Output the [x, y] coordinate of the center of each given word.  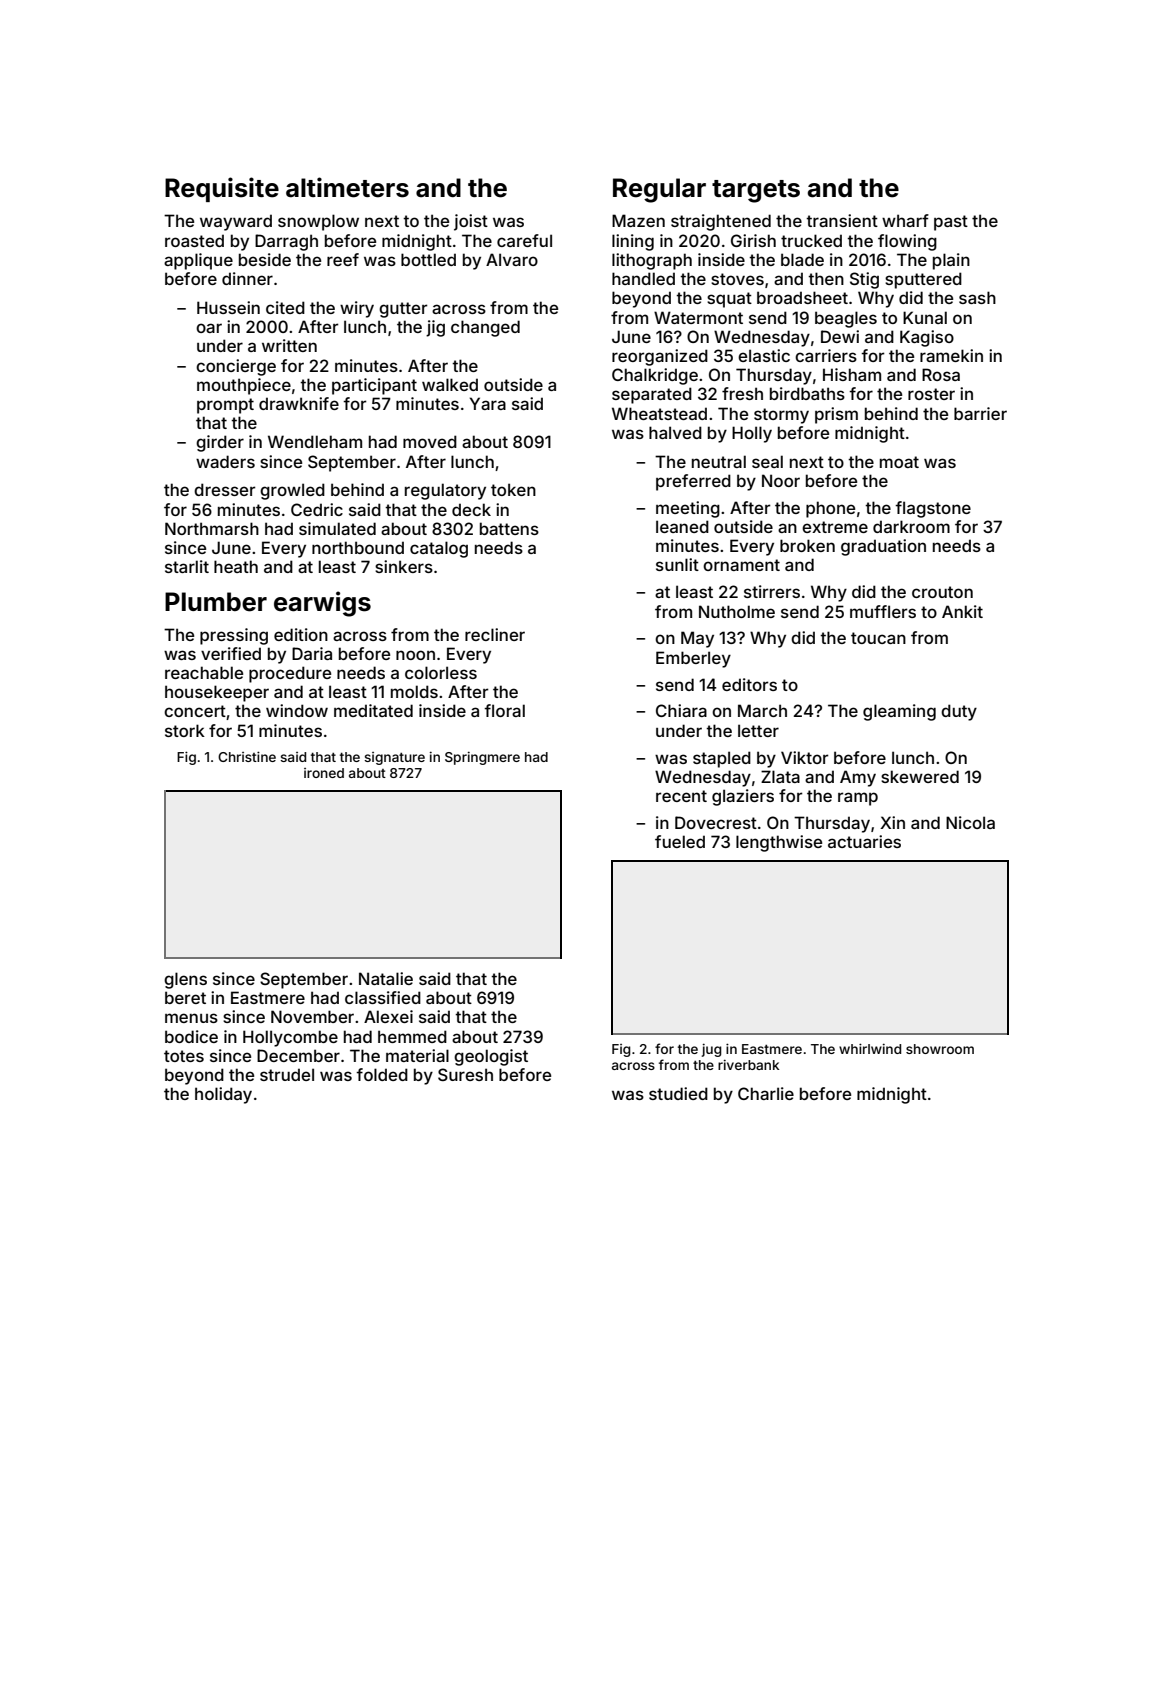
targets [756, 191]
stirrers [772, 591]
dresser [225, 489]
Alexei [388, 1016]
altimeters [347, 187]
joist [471, 222]
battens [509, 528]
